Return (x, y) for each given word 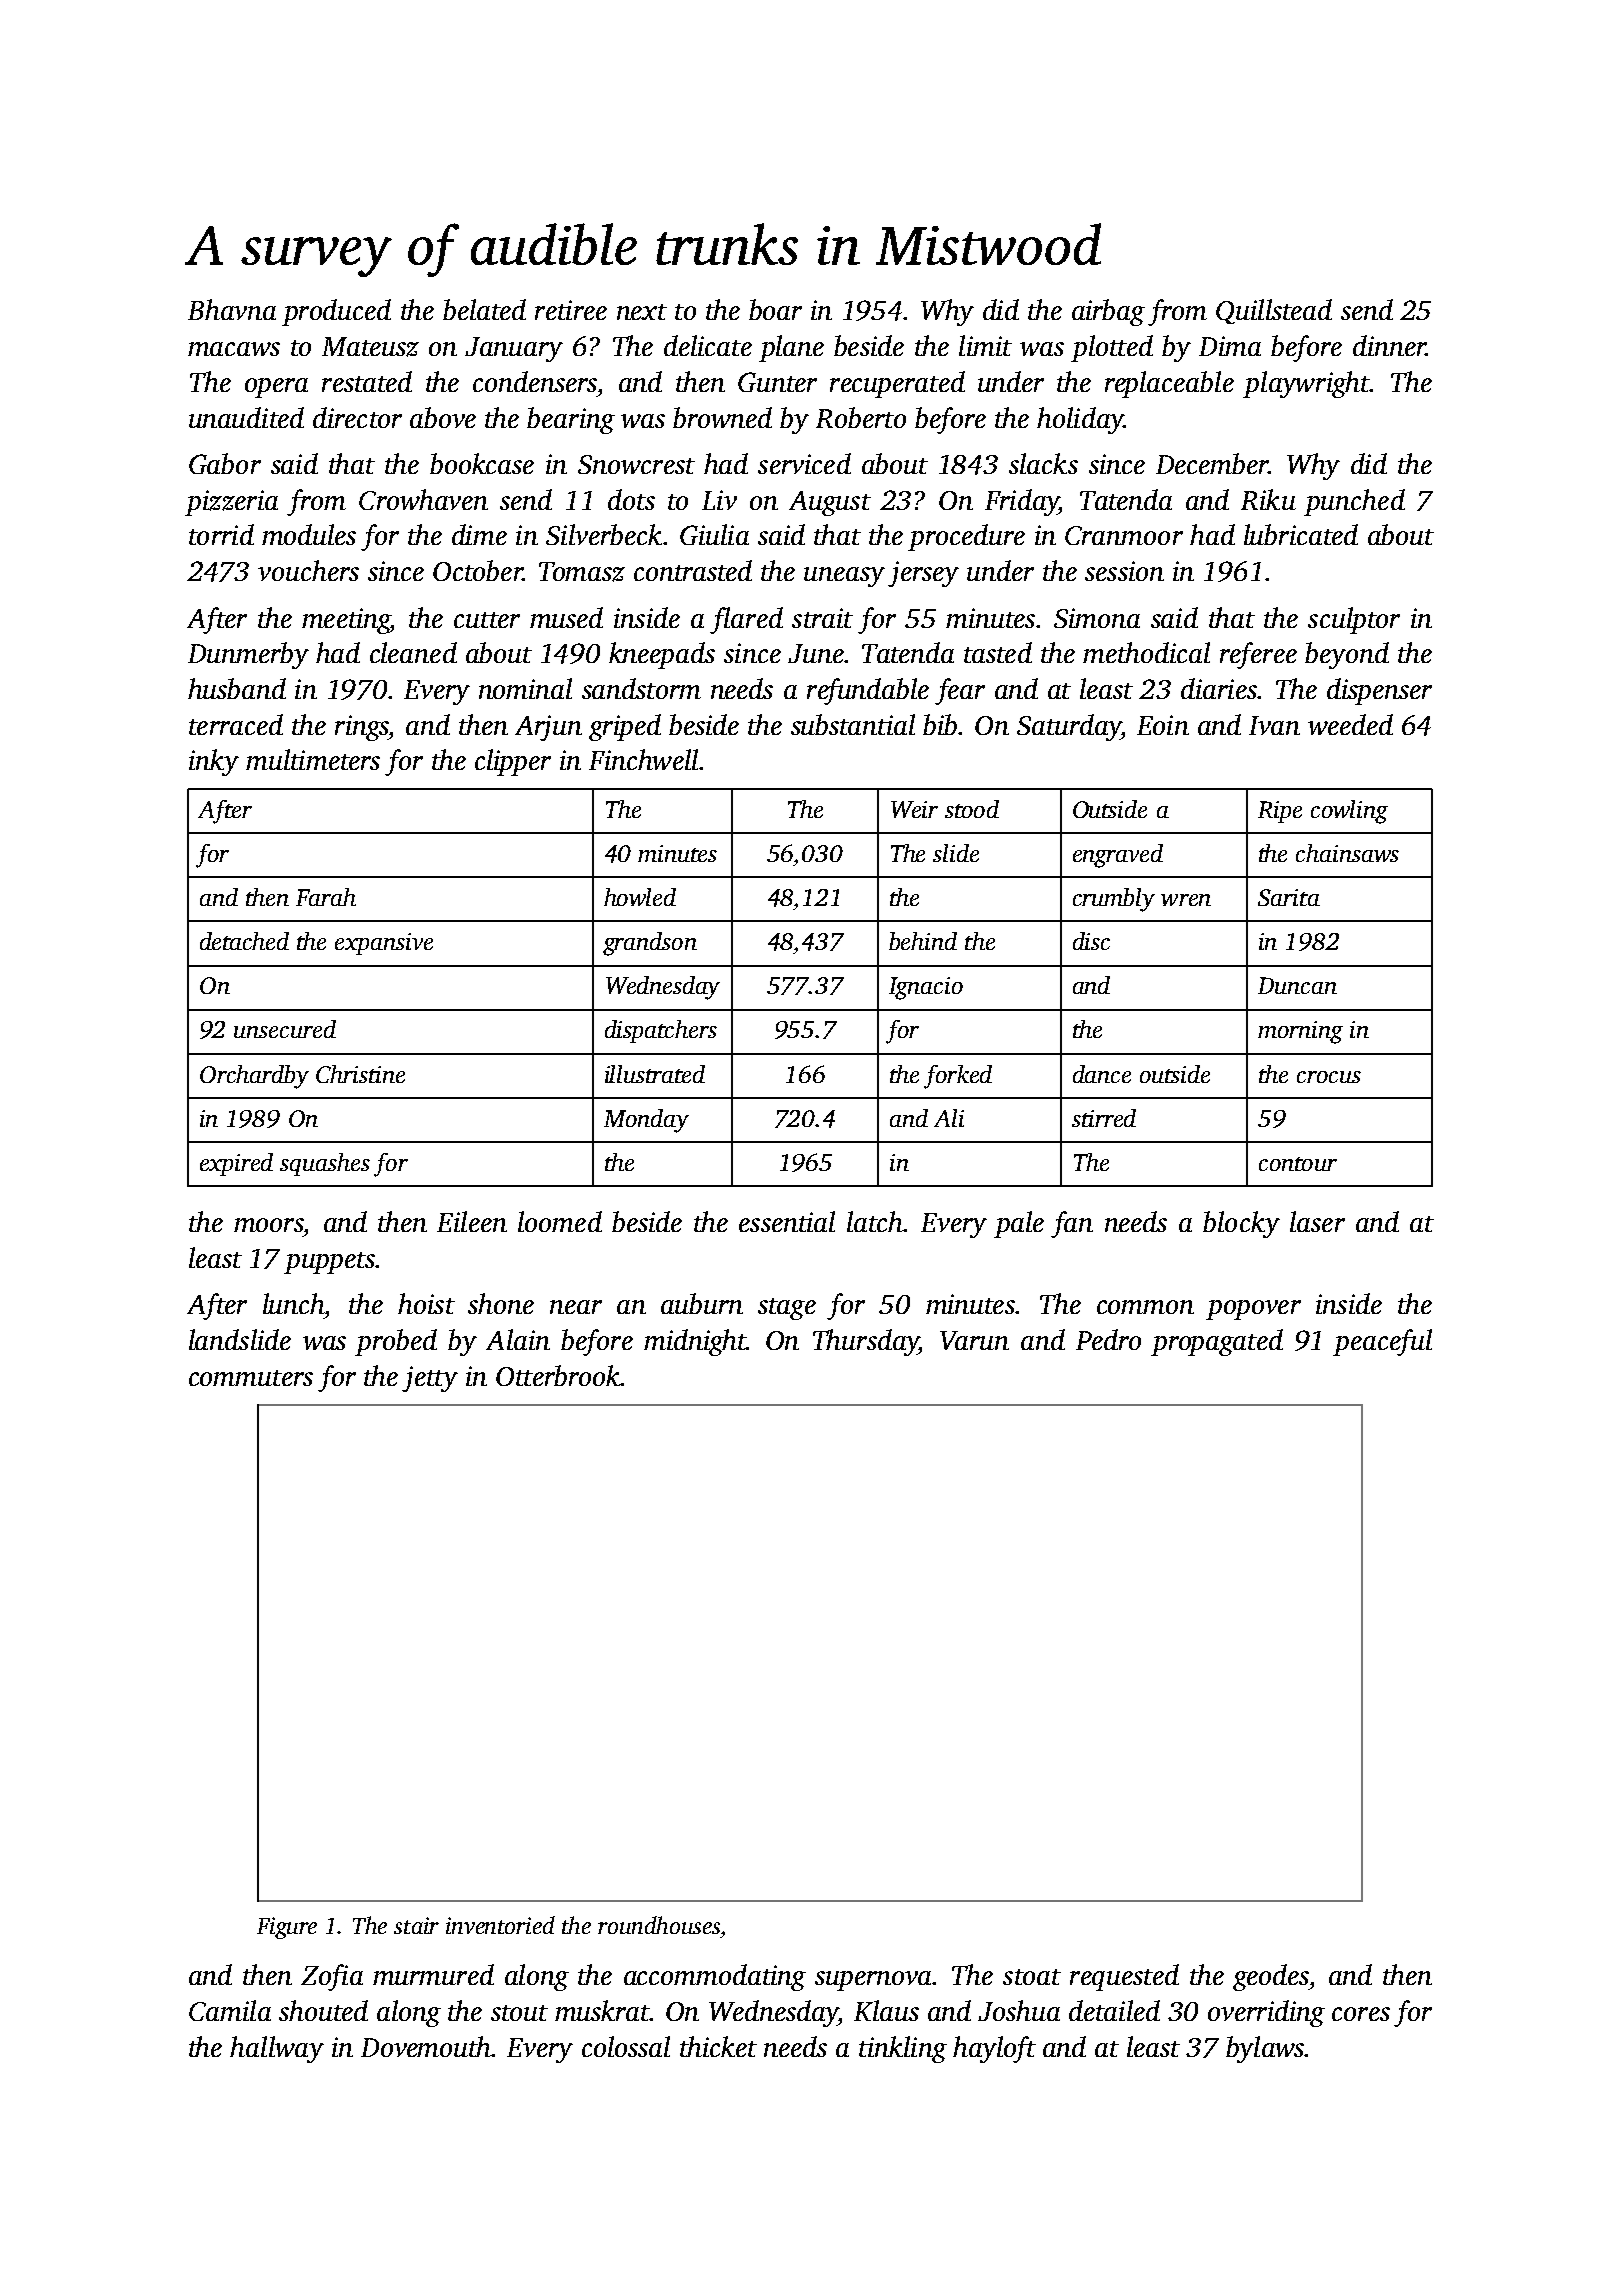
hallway (277, 2049)
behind (923, 941)
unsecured (285, 1029)
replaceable (1169, 384)
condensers (535, 381)
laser (1317, 1221)
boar (775, 309)
